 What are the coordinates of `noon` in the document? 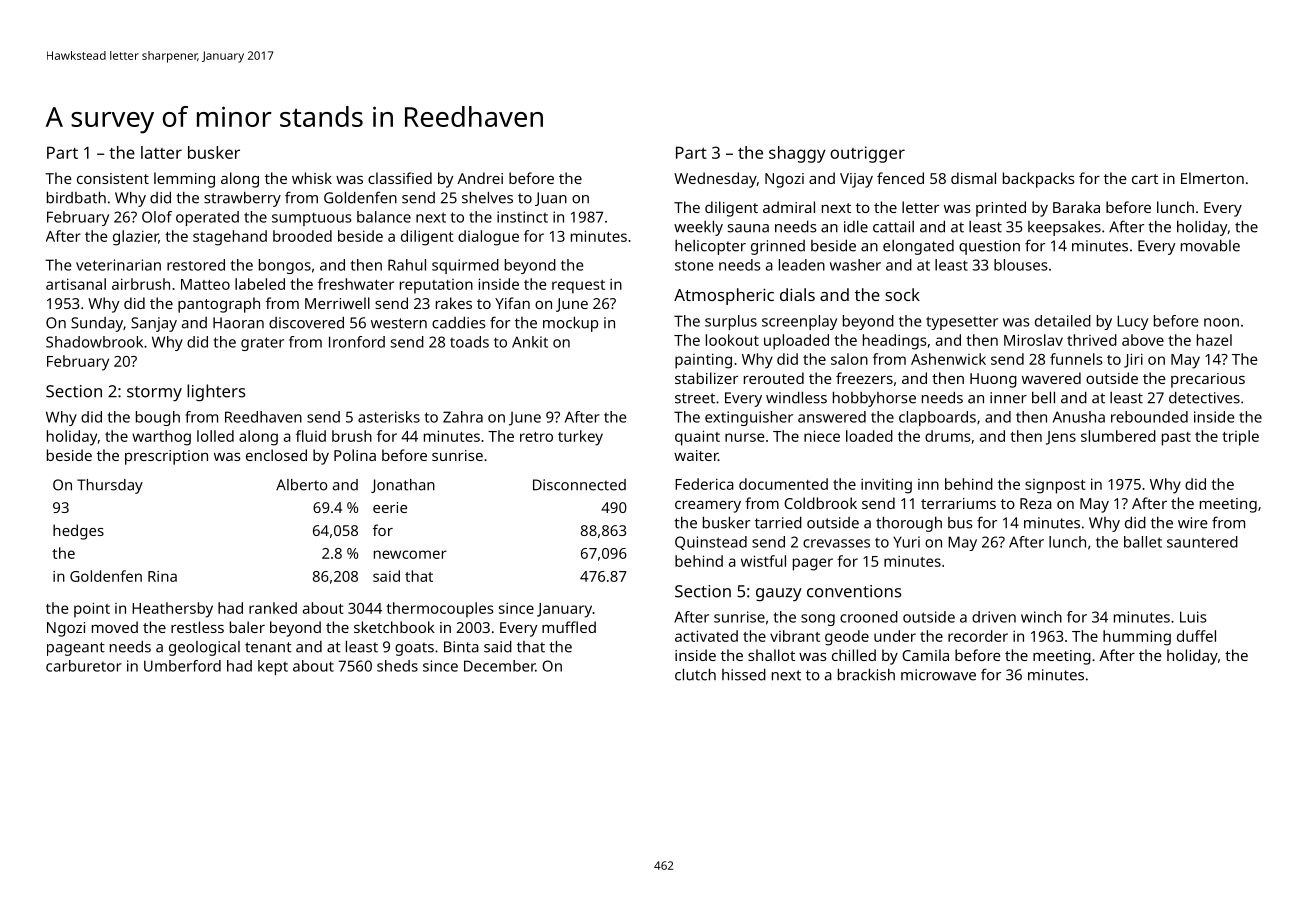 It's located at (1221, 322).
